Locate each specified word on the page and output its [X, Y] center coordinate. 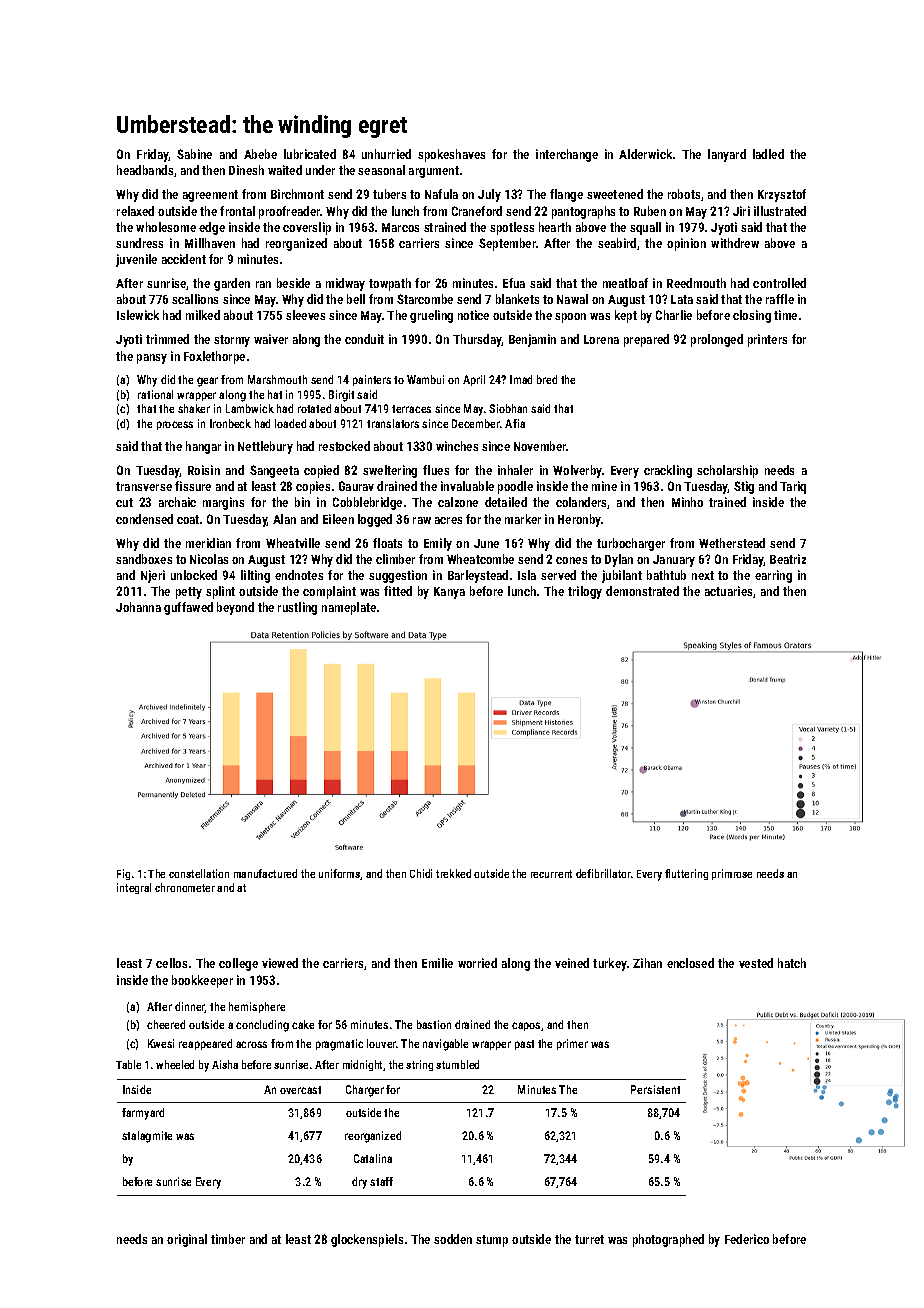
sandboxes [144, 559]
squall [645, 228]
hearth [555, 227]
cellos [171, 963]
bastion [434, 1024]
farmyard [143, 1114]
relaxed [135, 211]
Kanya [449, 593]
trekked [453, 873]
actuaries [728, 591]
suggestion [398, 576]
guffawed [188, 608]
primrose [732, 874]
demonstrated [642, 591]
